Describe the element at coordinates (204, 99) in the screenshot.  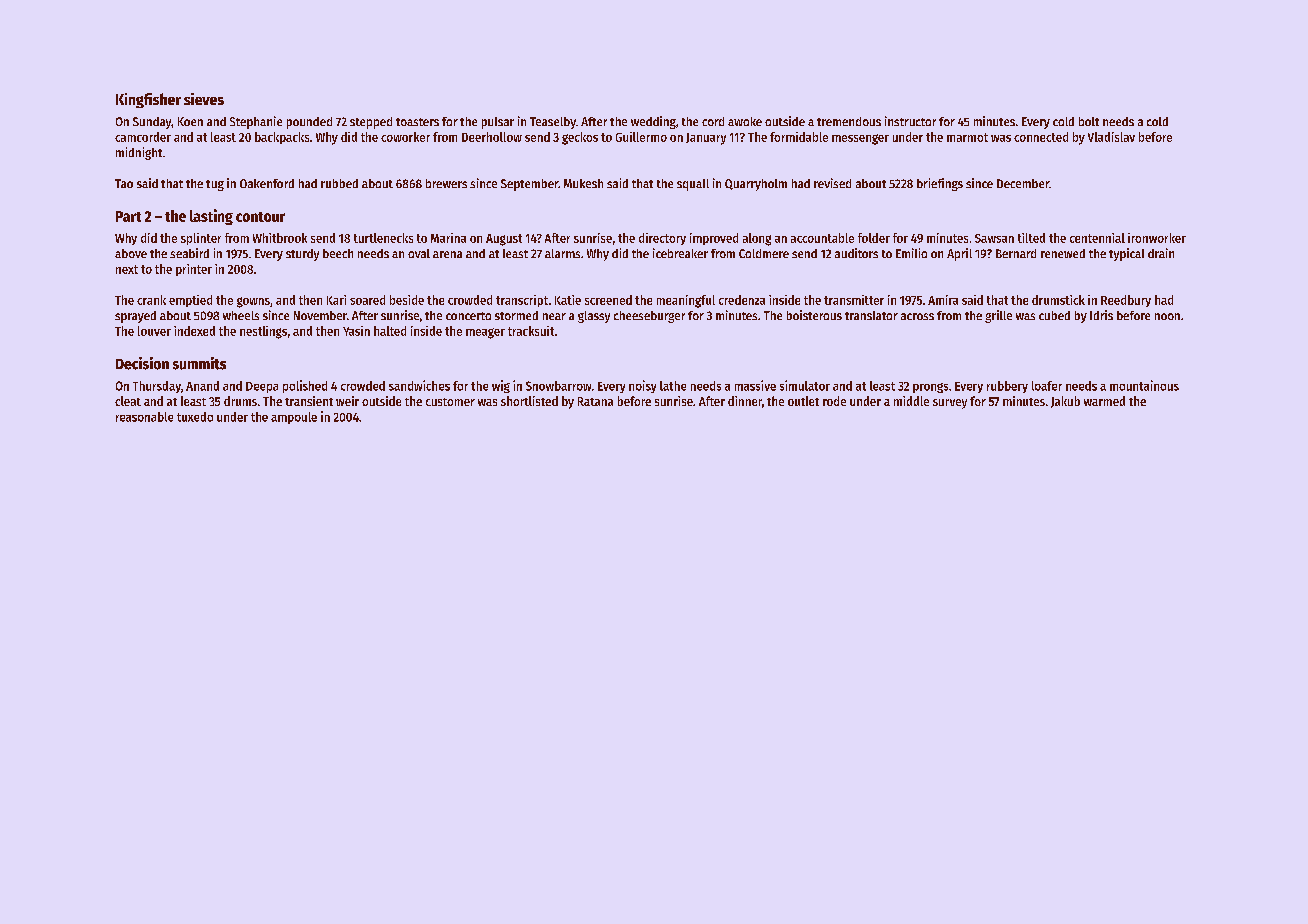
I see `sieves` at that location.
